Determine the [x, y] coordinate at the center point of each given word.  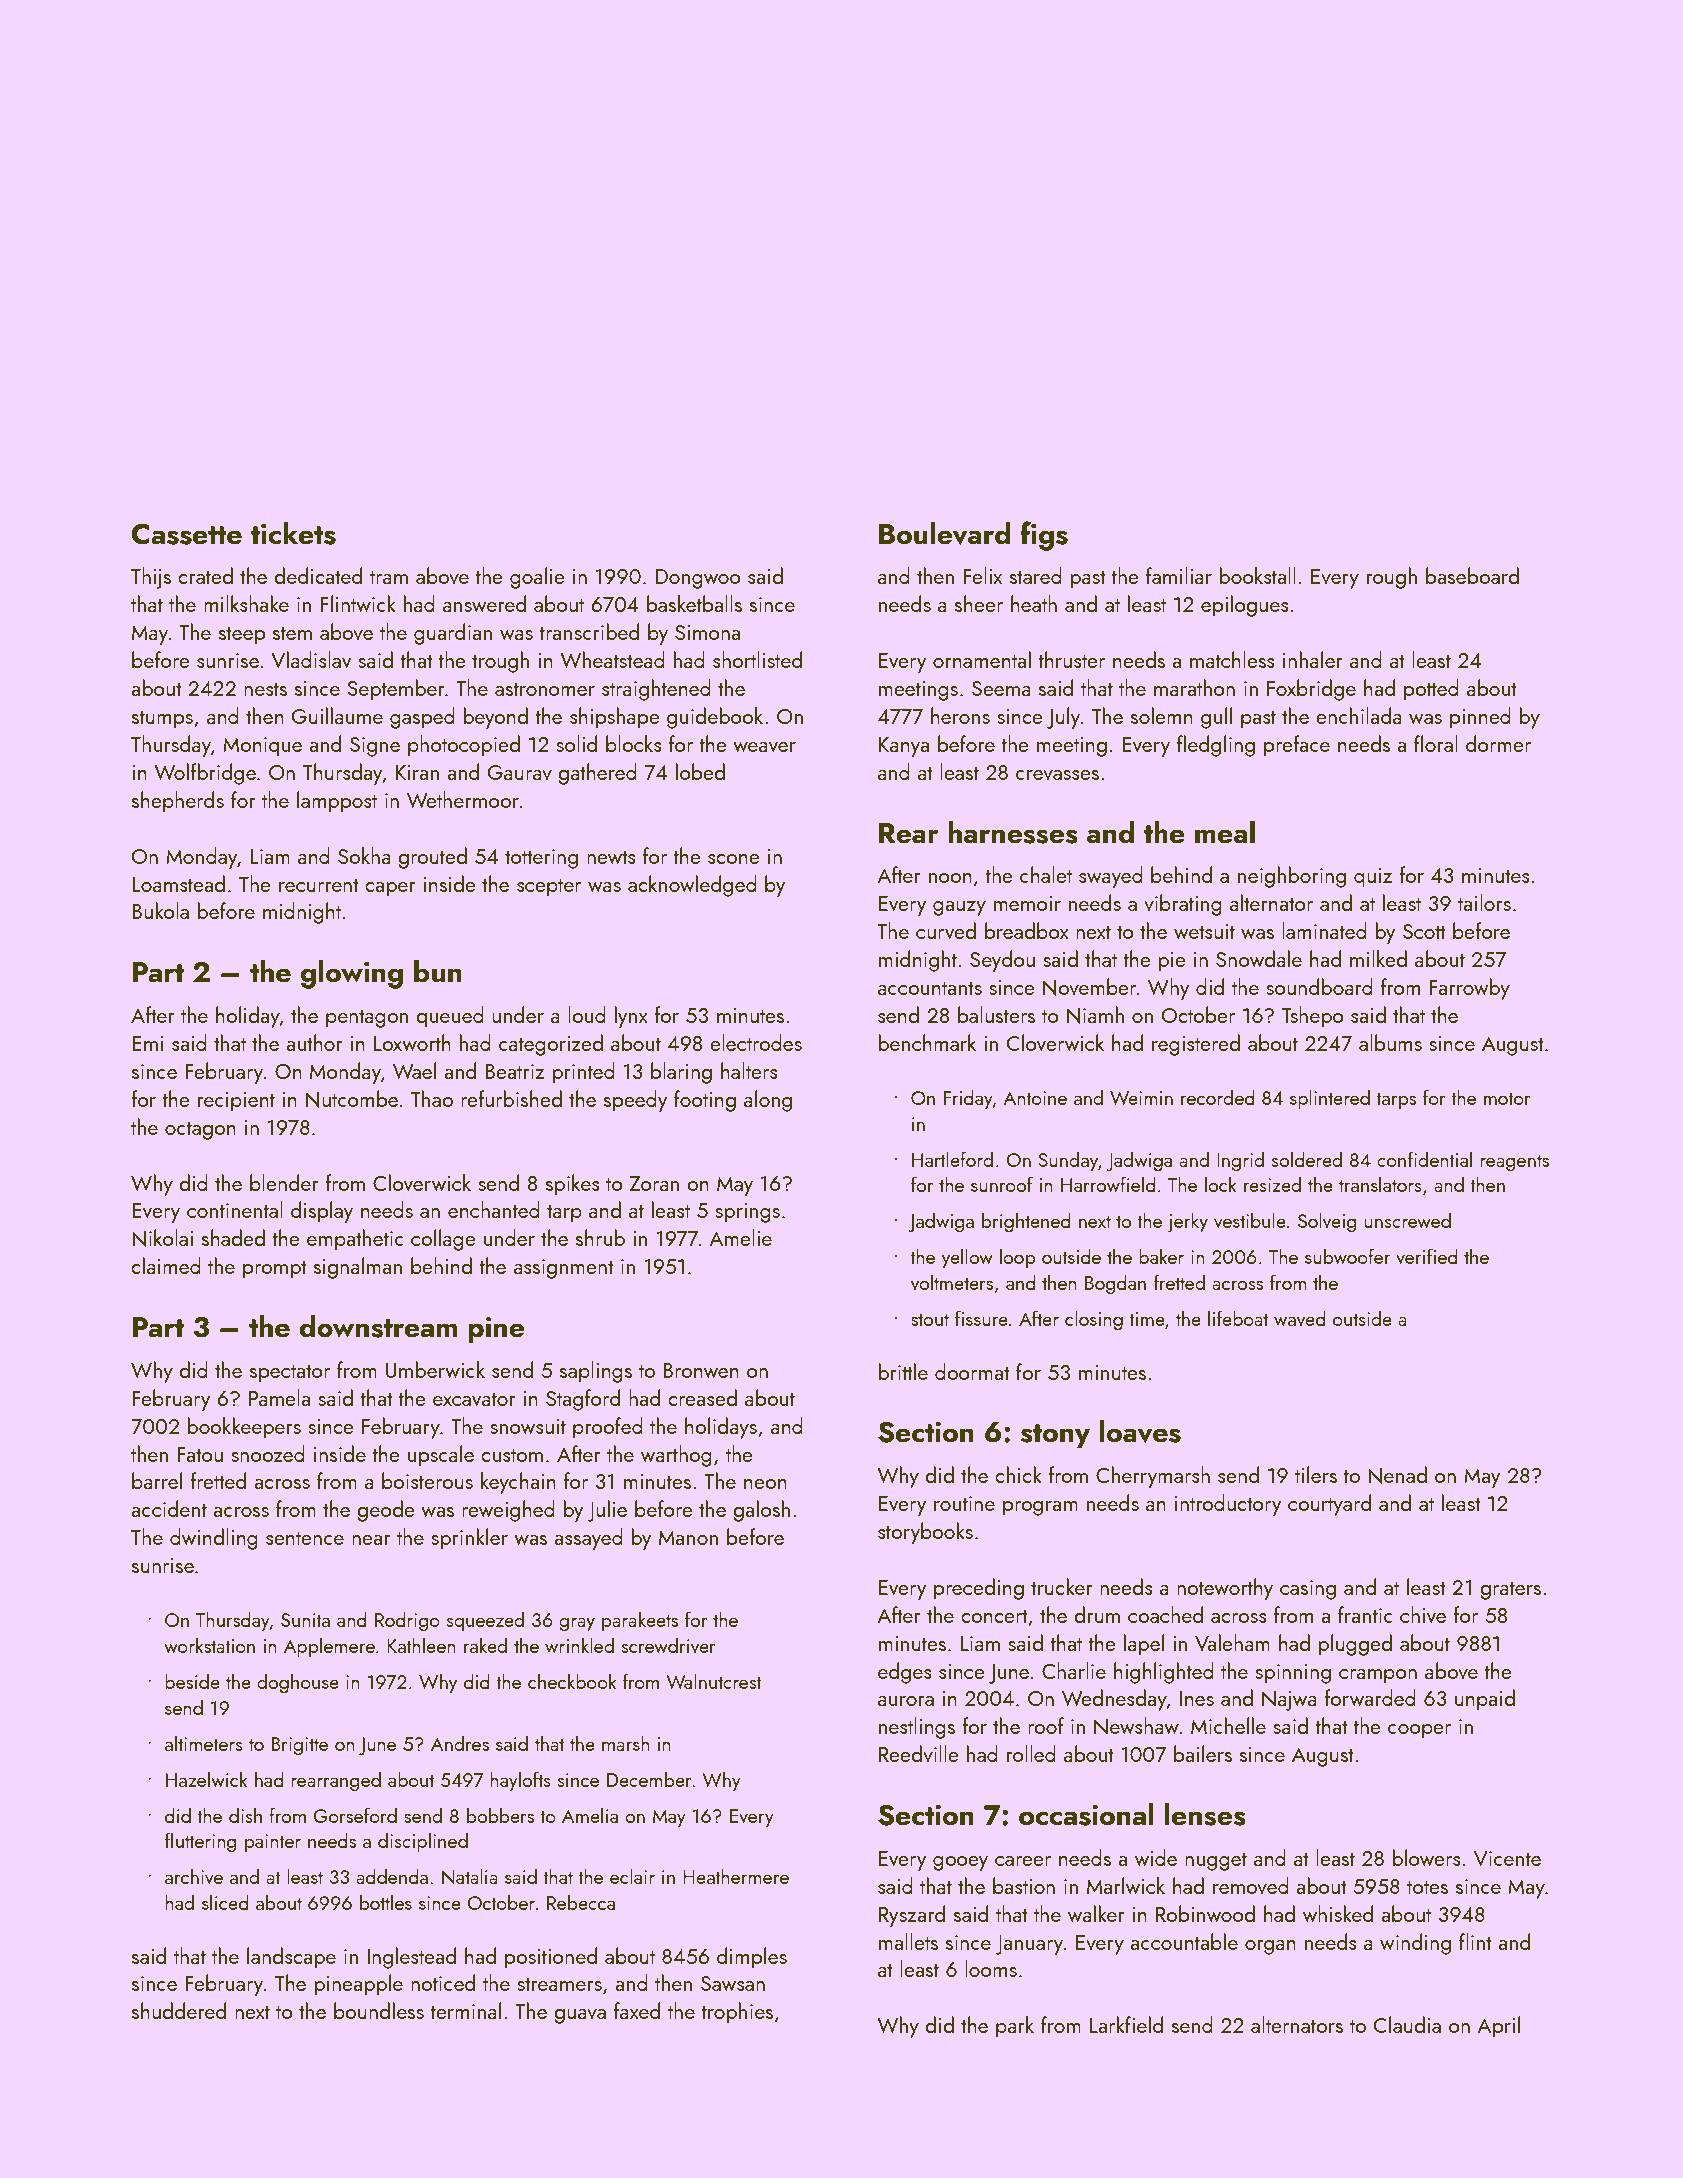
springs [747, 1213]
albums [1390, 1042]
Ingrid [1240, 1162]
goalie [537, 578]
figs [1044, 536]
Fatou [200, 1454]
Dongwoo [698, 579]
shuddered [179, 2010]
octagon [200, 1130]
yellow [967, 1258]
